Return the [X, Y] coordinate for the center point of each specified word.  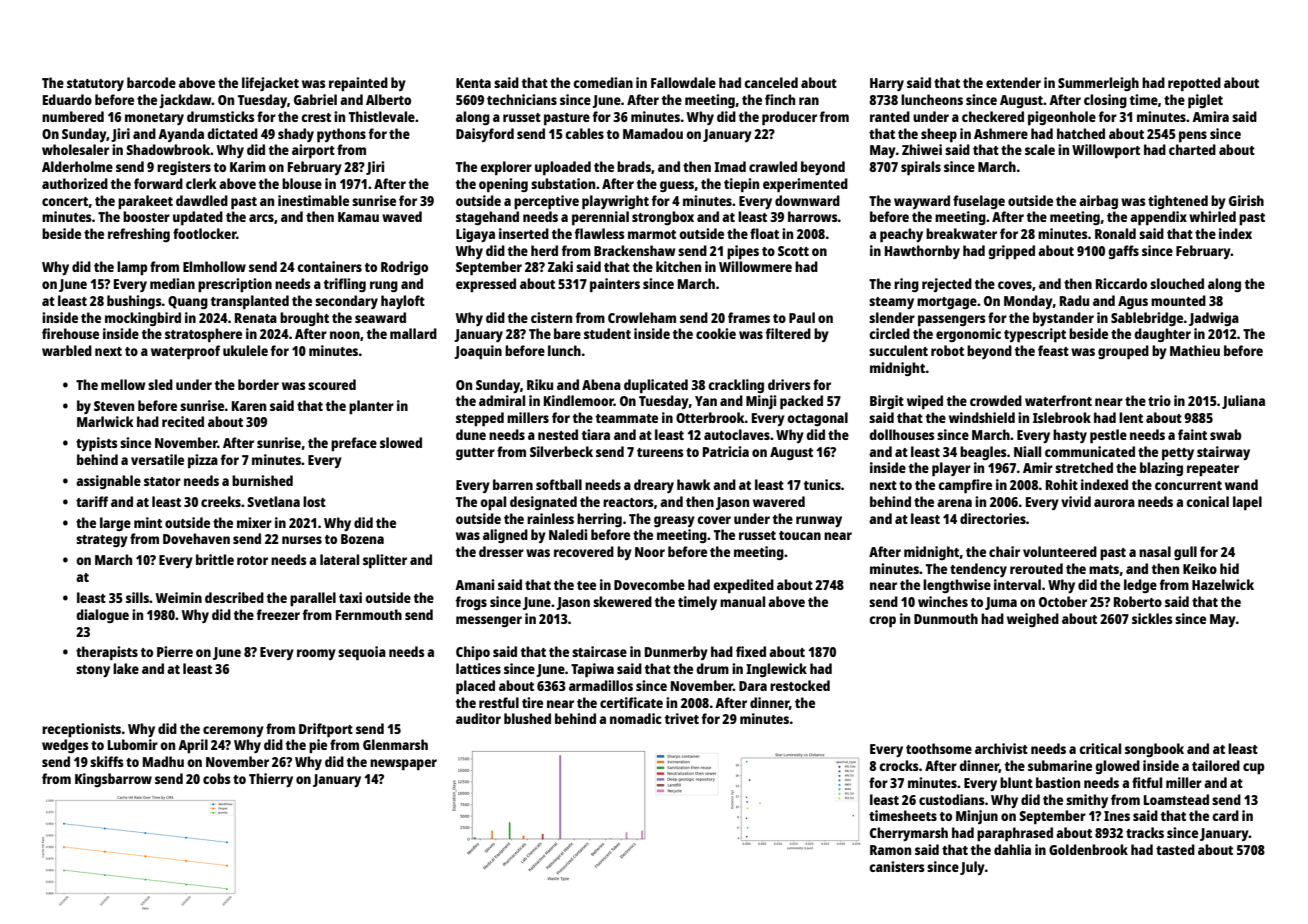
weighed [1033, 620]
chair [1004, 551]
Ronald [1115, 233]
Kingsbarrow [113, 780]
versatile [157, 459]
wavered [779, 501]
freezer [278, 614]
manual [742, 601]
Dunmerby [676, 653]
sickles [1152, 618]
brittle [215, 559]
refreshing [139, 235]
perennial [600, 218]
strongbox [663, 218]
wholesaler [75, 149]
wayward [922, 202]
